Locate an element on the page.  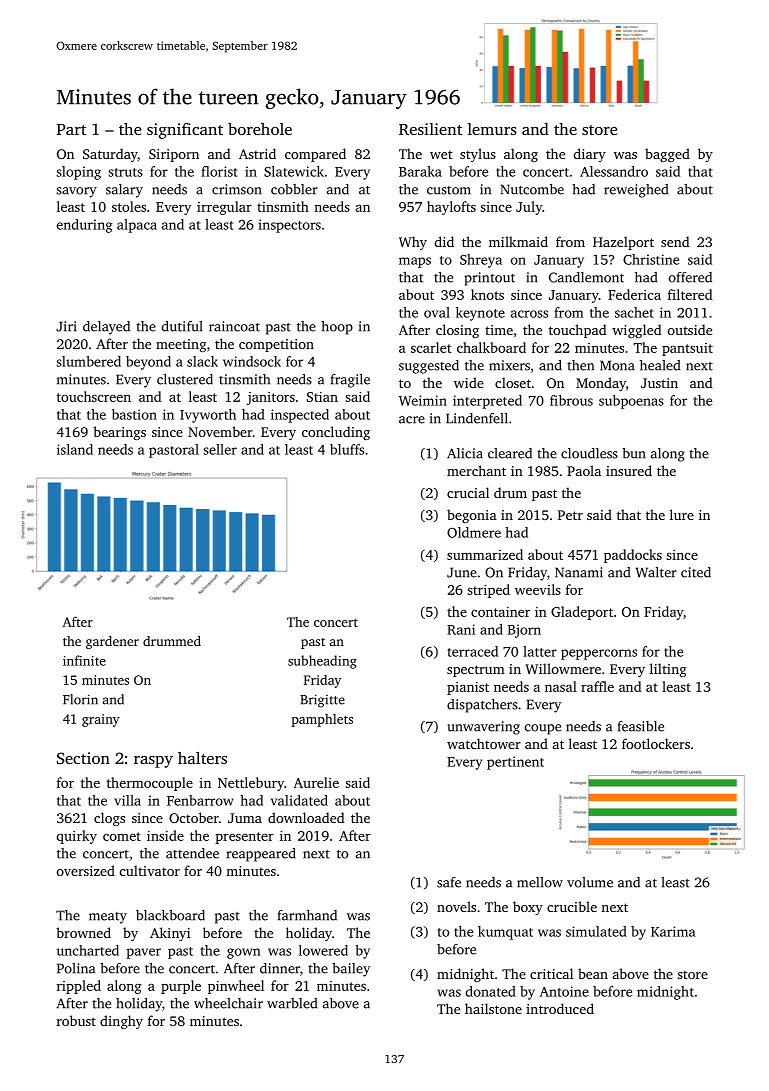
bagged is located at coordinates (667, 155).
